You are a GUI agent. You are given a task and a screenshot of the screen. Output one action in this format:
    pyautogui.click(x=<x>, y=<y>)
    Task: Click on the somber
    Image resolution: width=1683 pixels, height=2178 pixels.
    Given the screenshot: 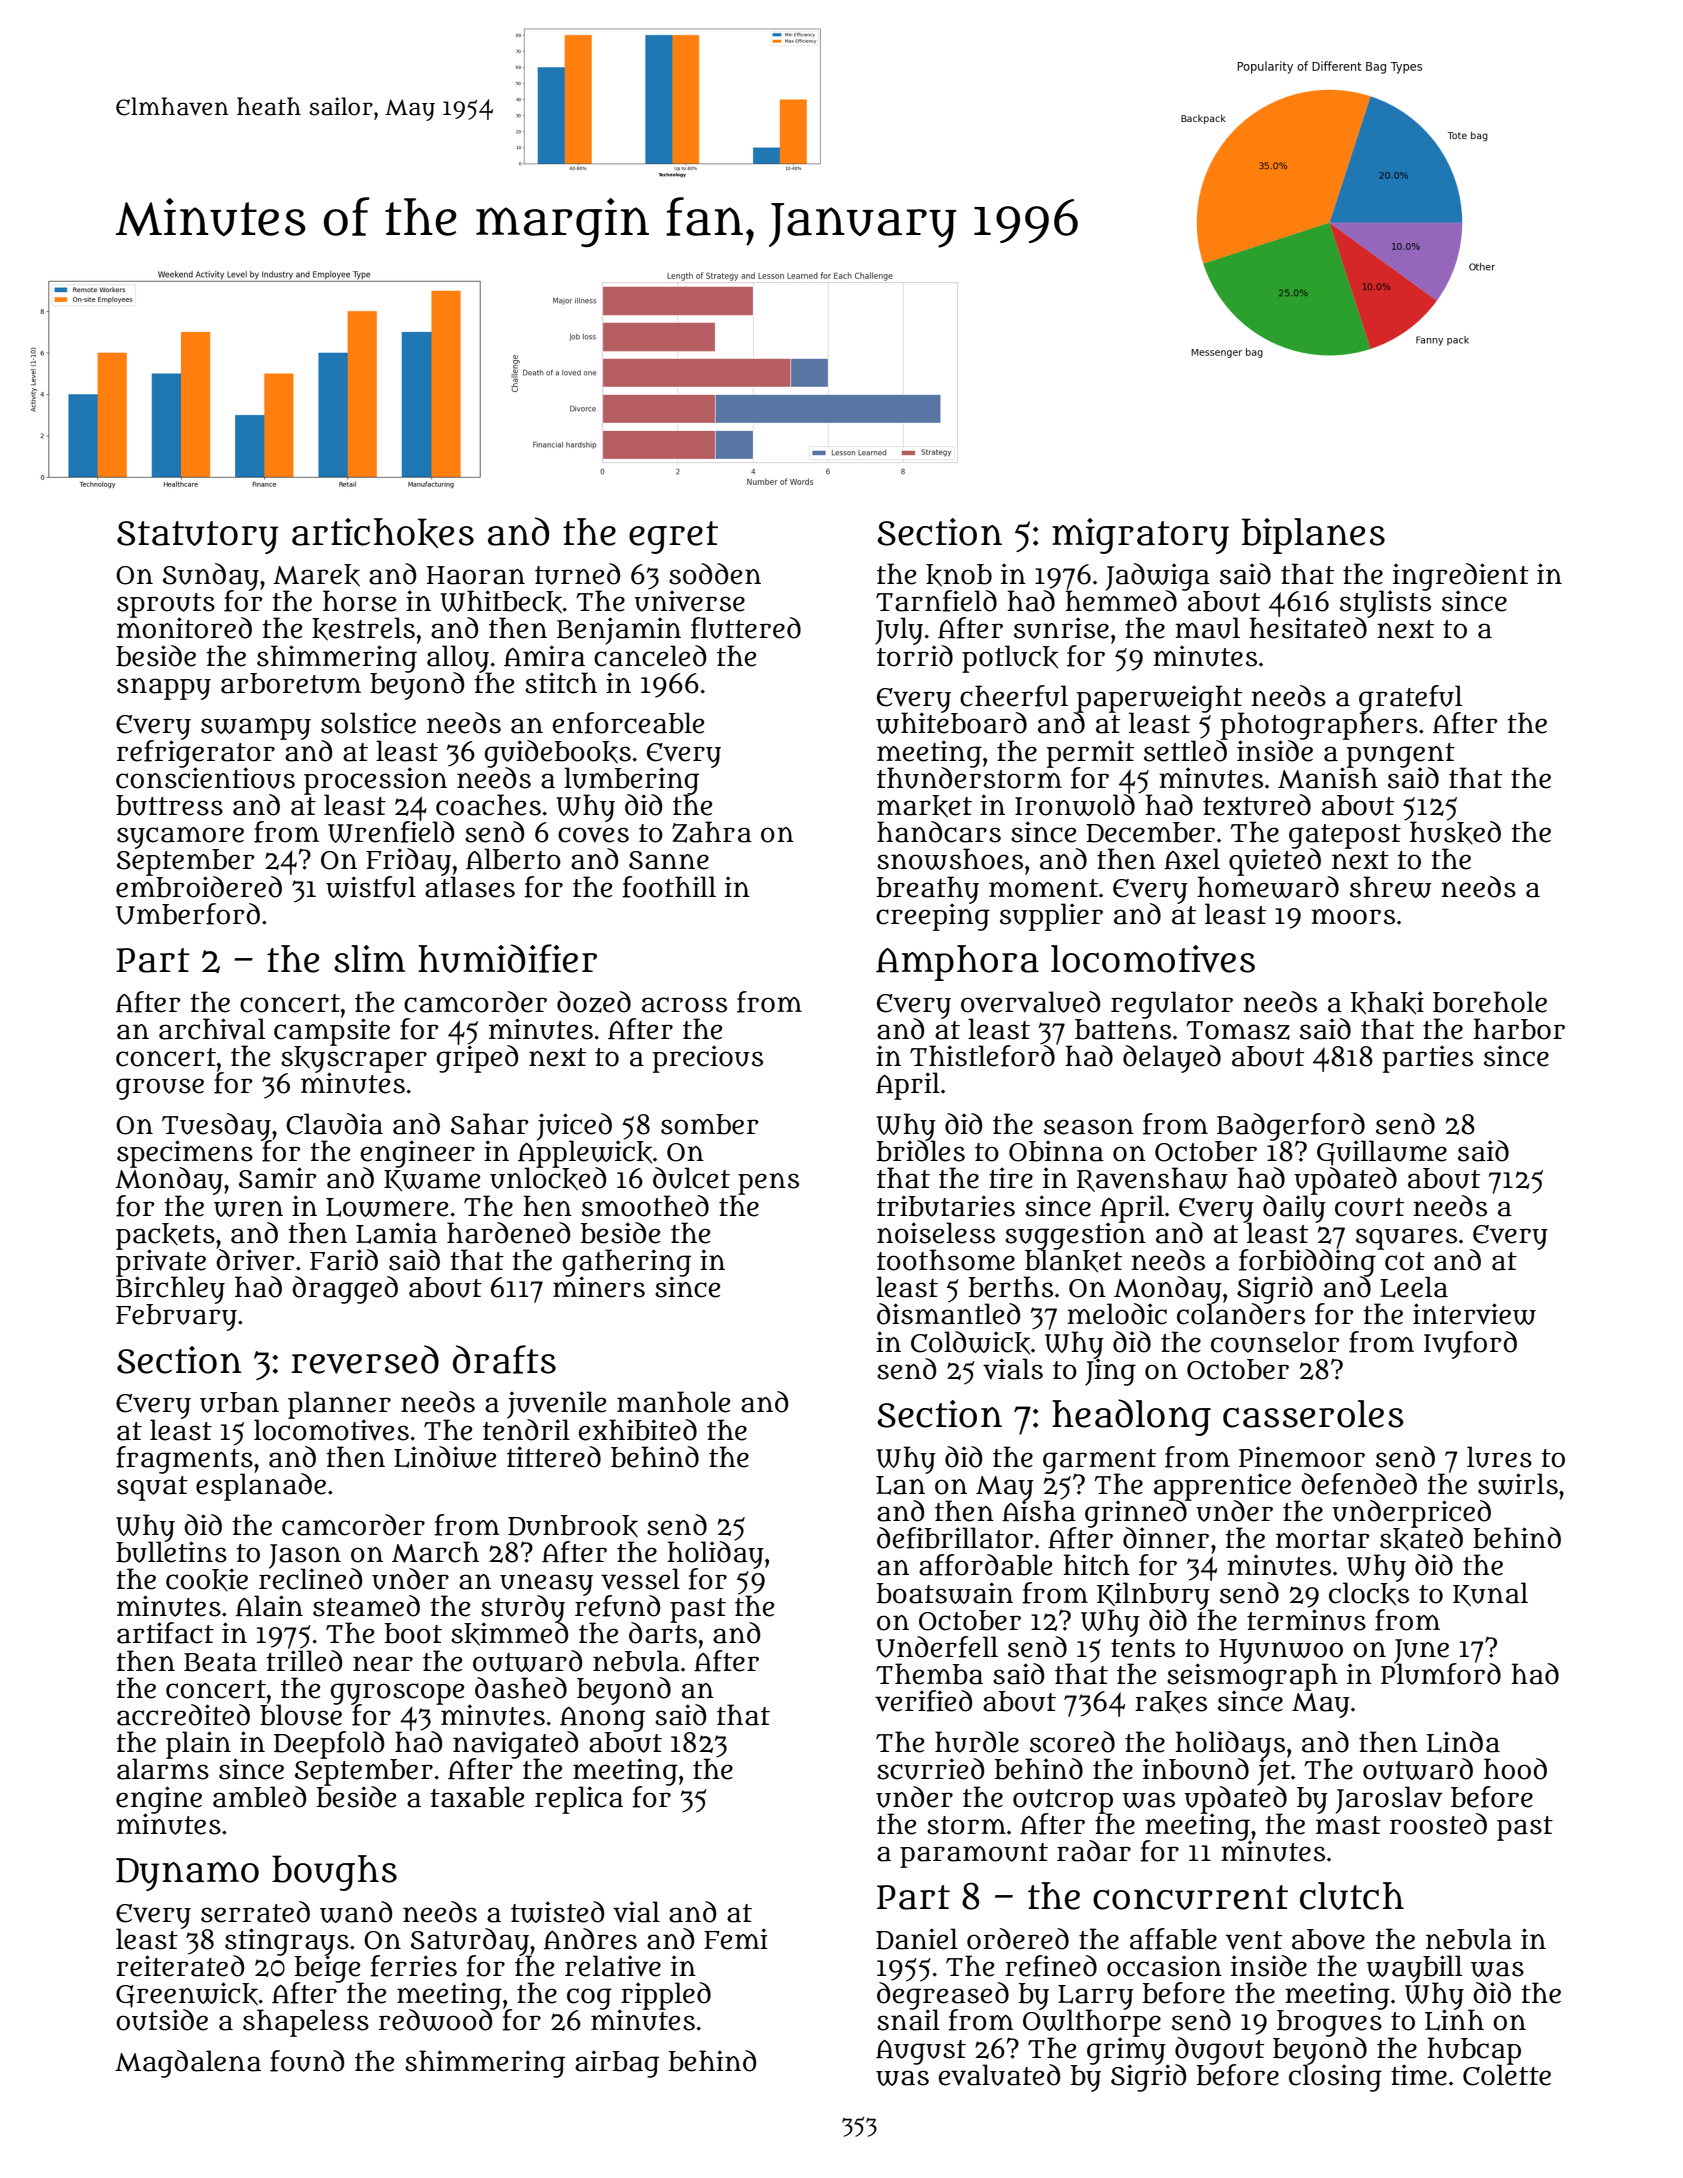 What is the action you would take?
    pyautogui.click(x=709, y=1124)
